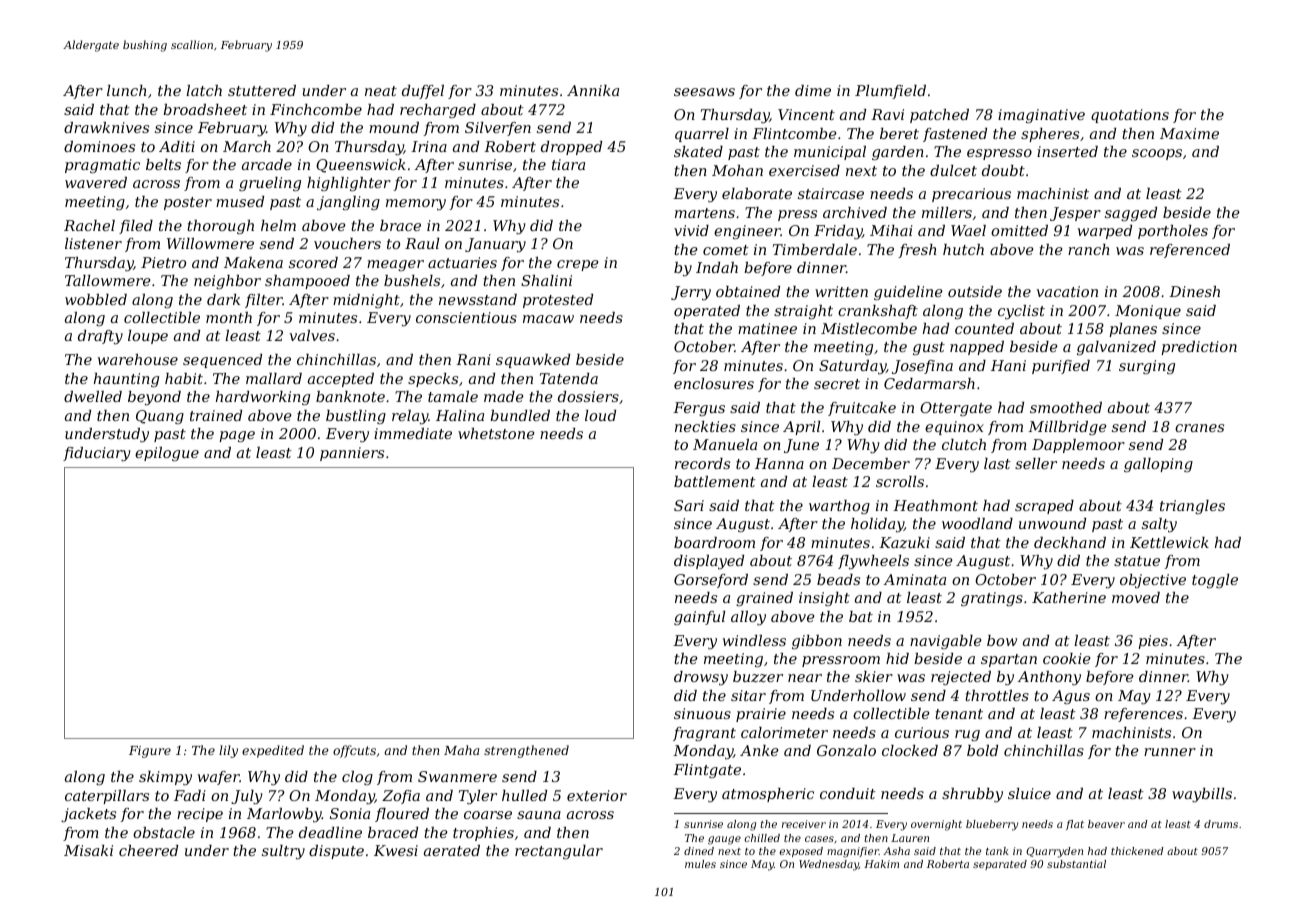 This screenshot has width=1308, height=924. Describe the element at coordinates (700, 864) in the screenshot. I see `mules` at that location.
